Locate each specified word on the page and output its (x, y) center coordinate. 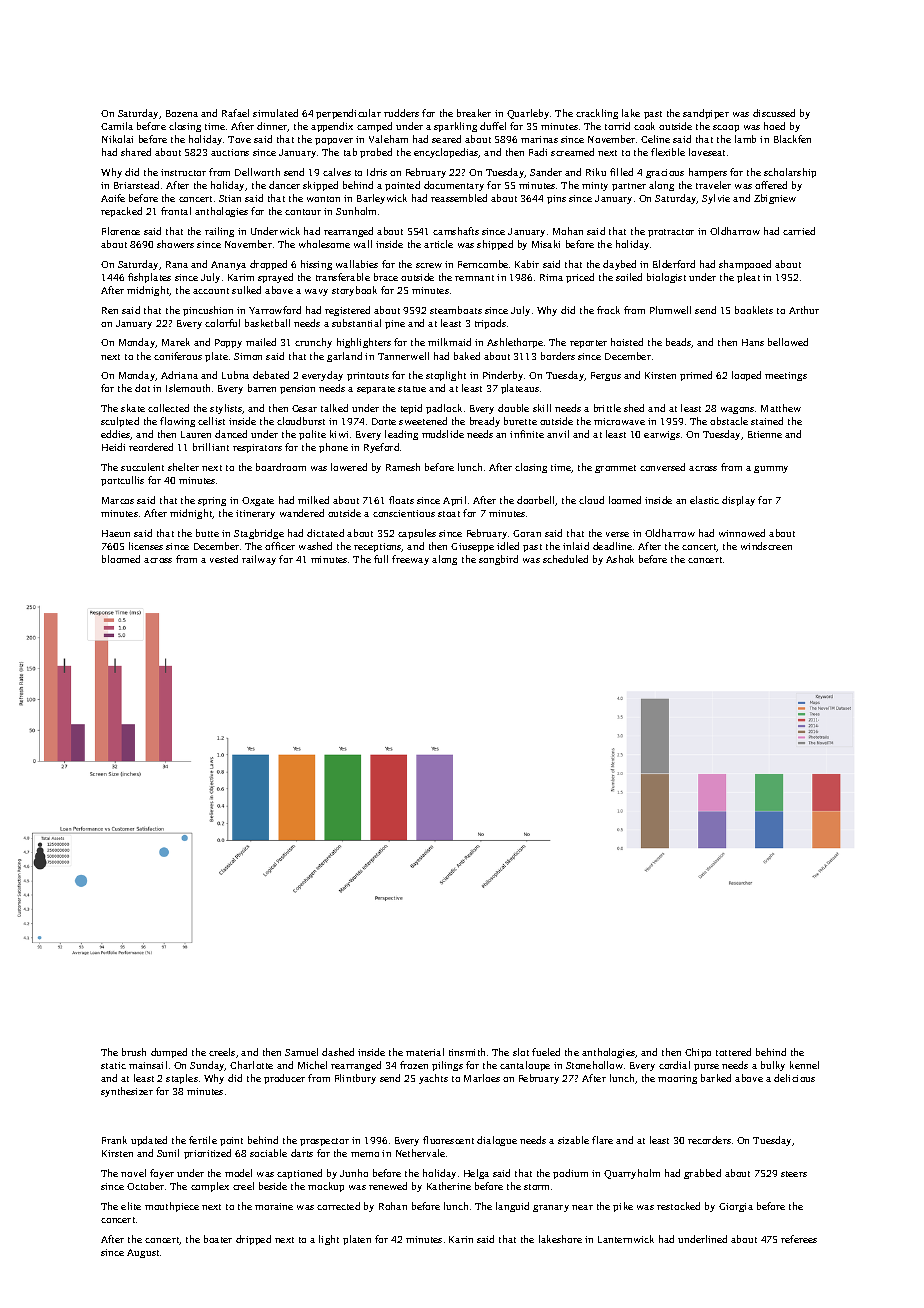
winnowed (742, 533)
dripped (253, 1240)
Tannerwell (403, 356)
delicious (794, 1078)
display (738, 501)
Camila (117, 126)
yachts (433, 1079)
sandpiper (706, 114)
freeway (410, 560)
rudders (401, 113)
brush (134, 1052)
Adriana (179, 375)
